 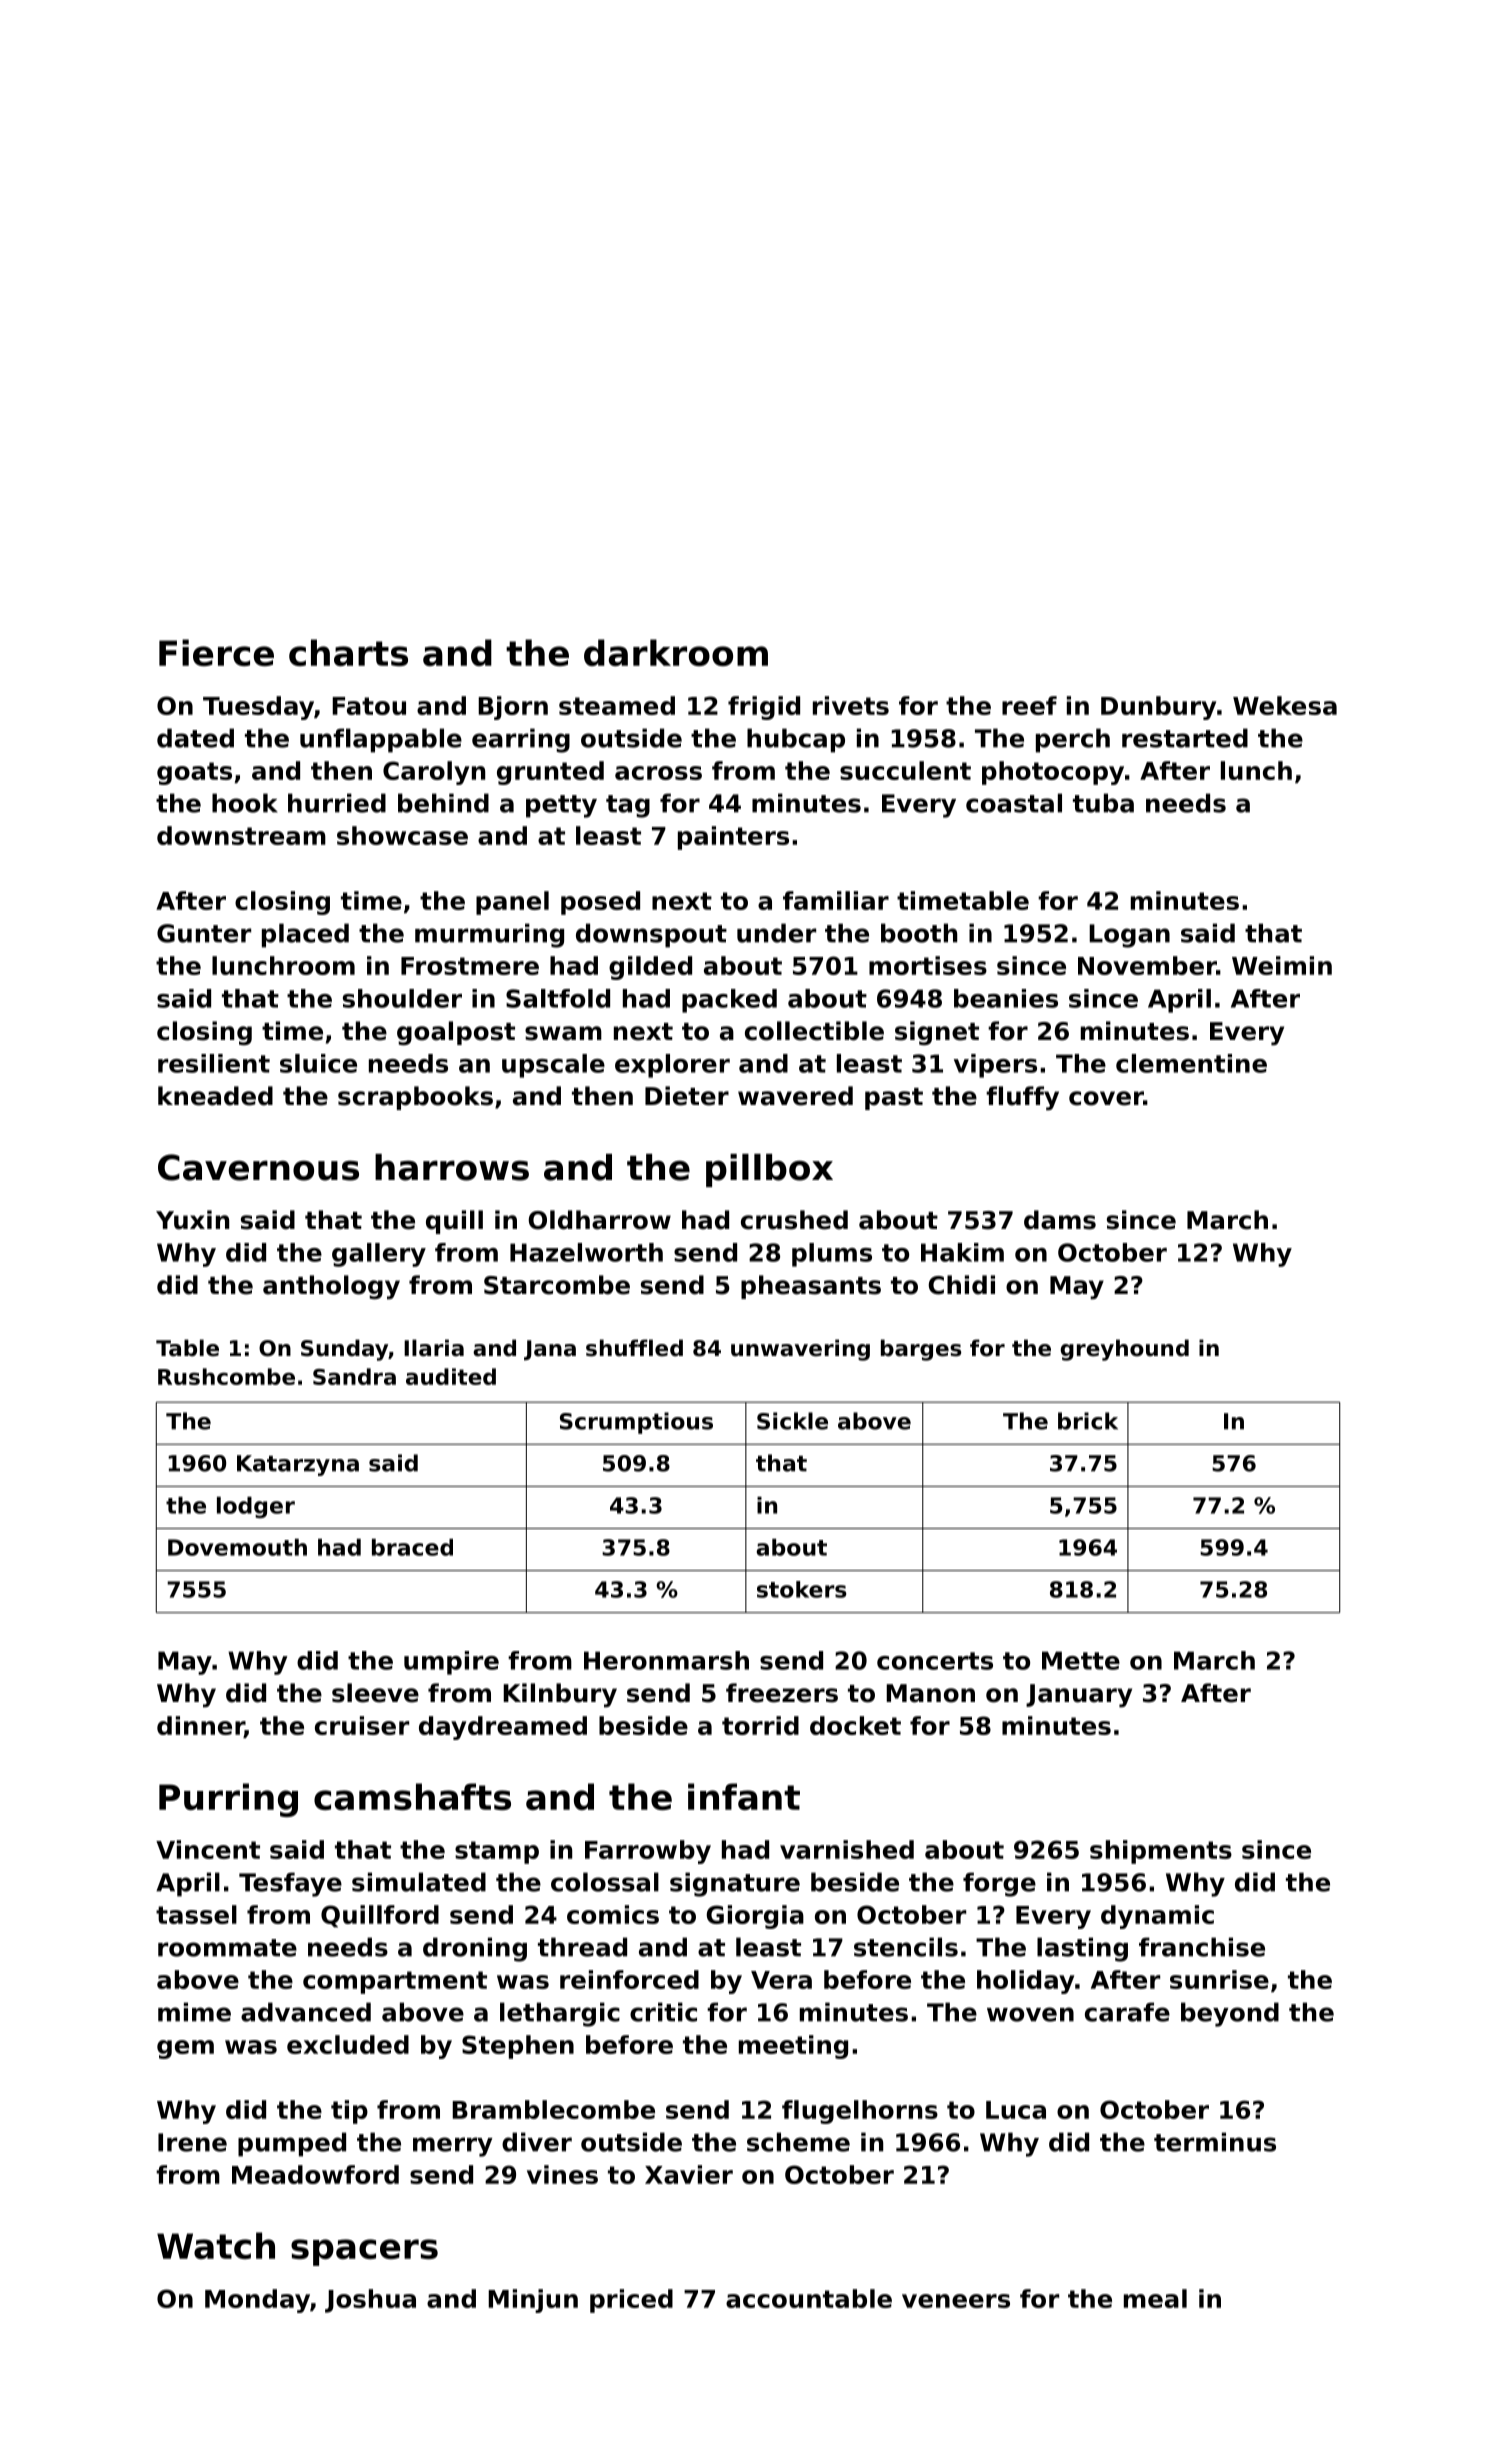 What do you see at coordinates (1285, 705) in the page?
I see `Wekesa` at bounding box center [1285, 705].
